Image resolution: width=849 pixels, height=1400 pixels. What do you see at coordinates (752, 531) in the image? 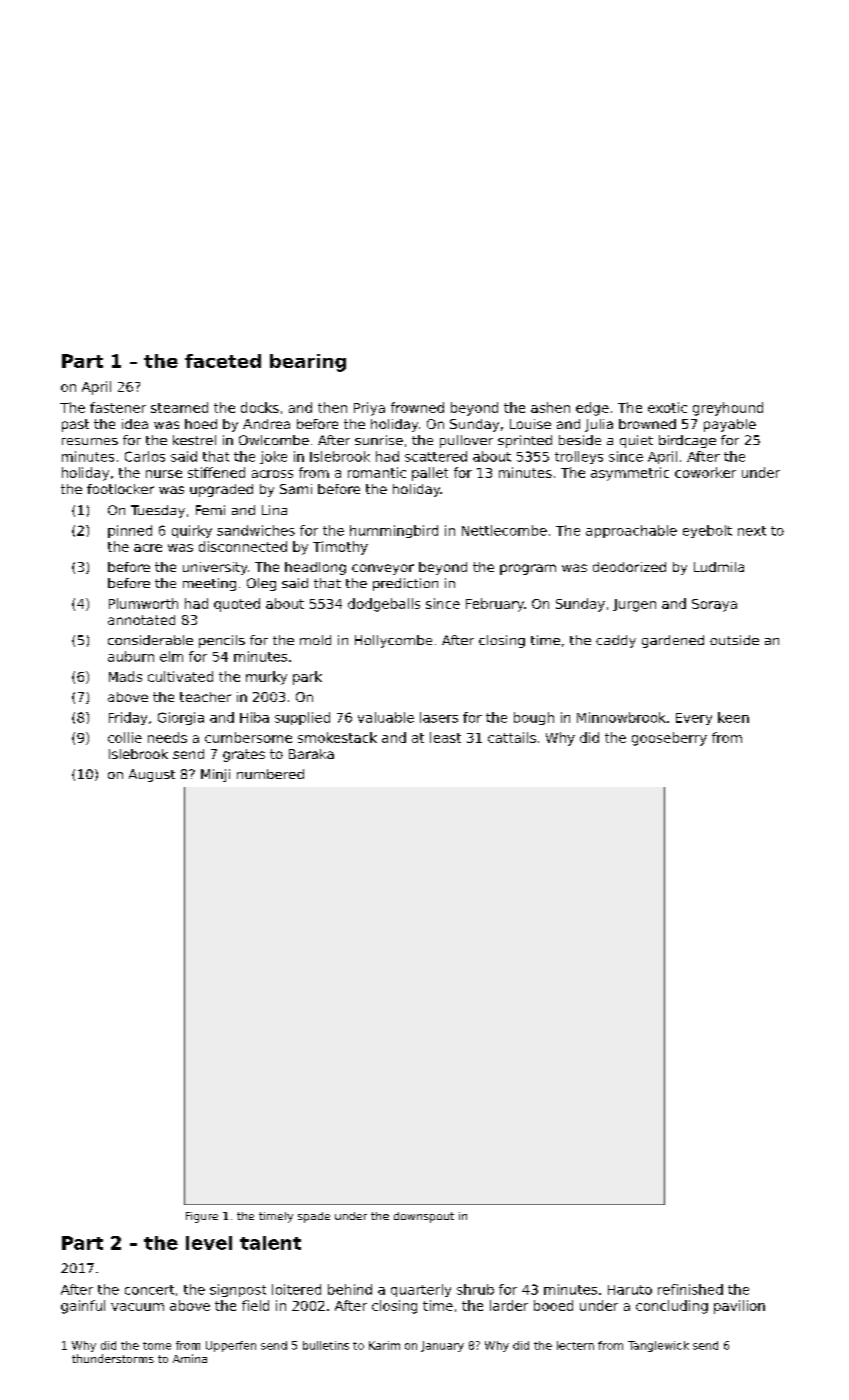
I see `next` at bounding box center [752, 531].
